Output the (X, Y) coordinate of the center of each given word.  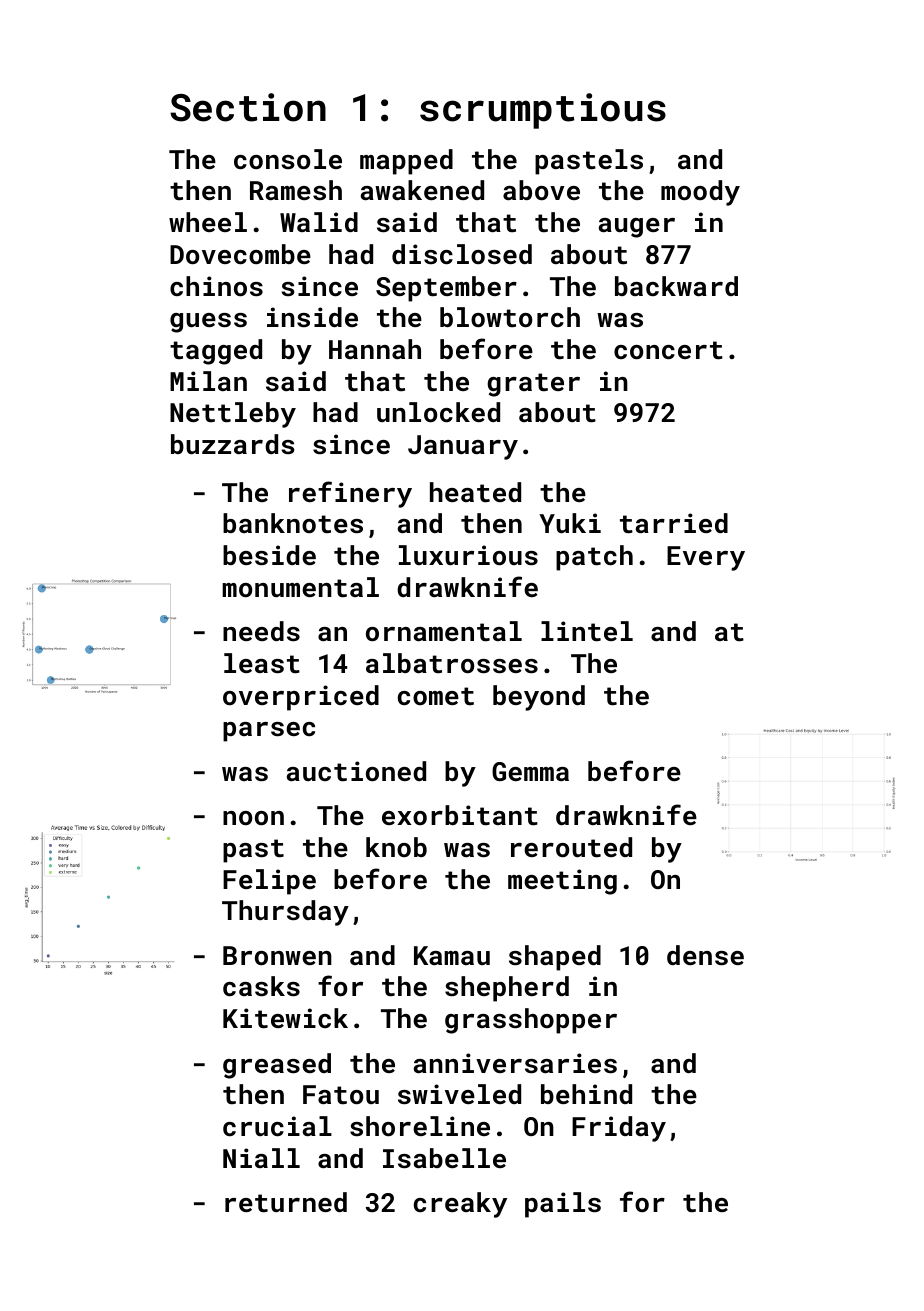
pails (563, 1205)
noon (253, 818)
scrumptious (543, 111)
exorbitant (460, 815)
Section (248, 107)
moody (700, 193)
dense (705, 955)
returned (286, 1202)
